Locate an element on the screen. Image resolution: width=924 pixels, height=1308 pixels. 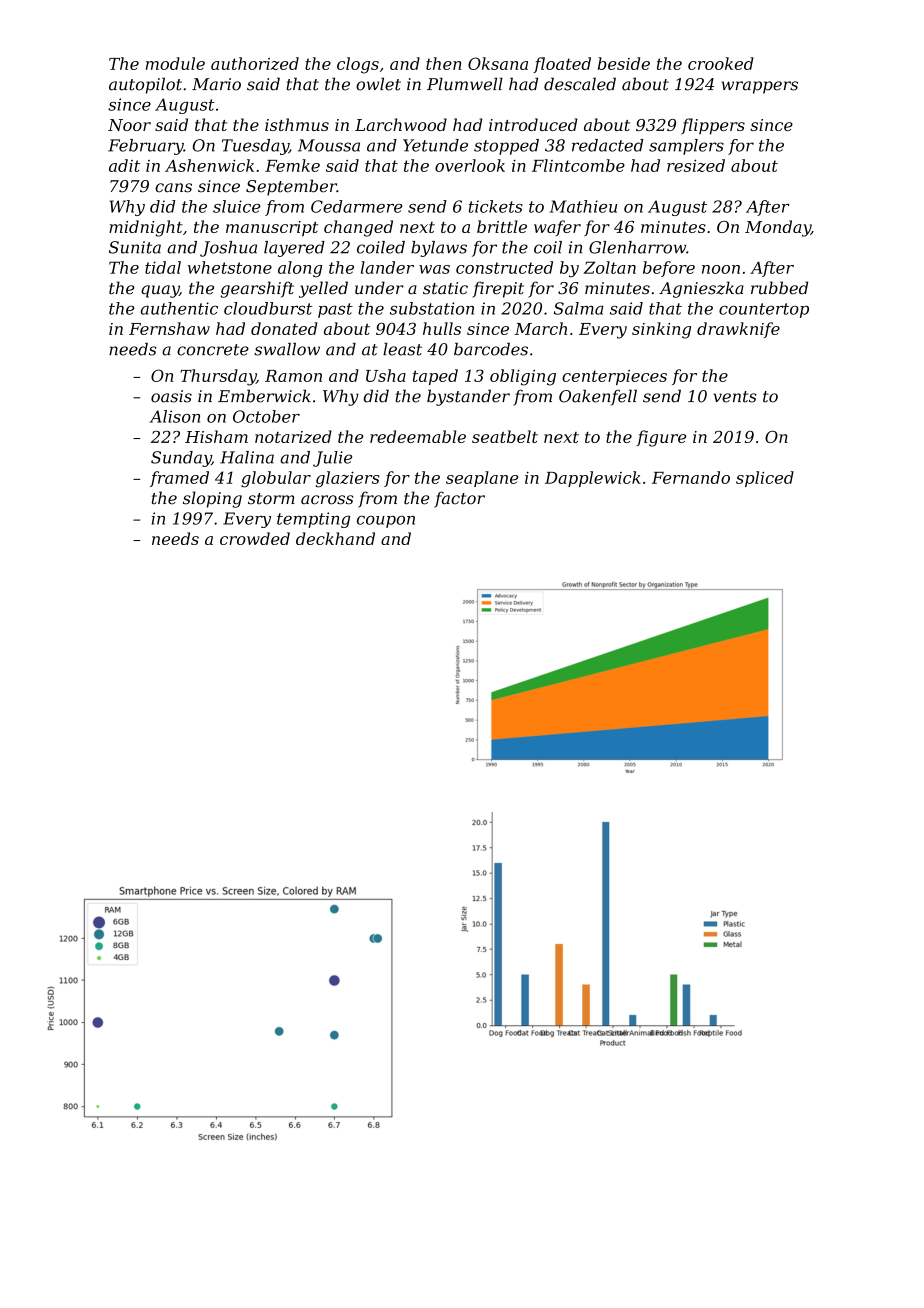
glaziers is located at coordinates (348, 479).
